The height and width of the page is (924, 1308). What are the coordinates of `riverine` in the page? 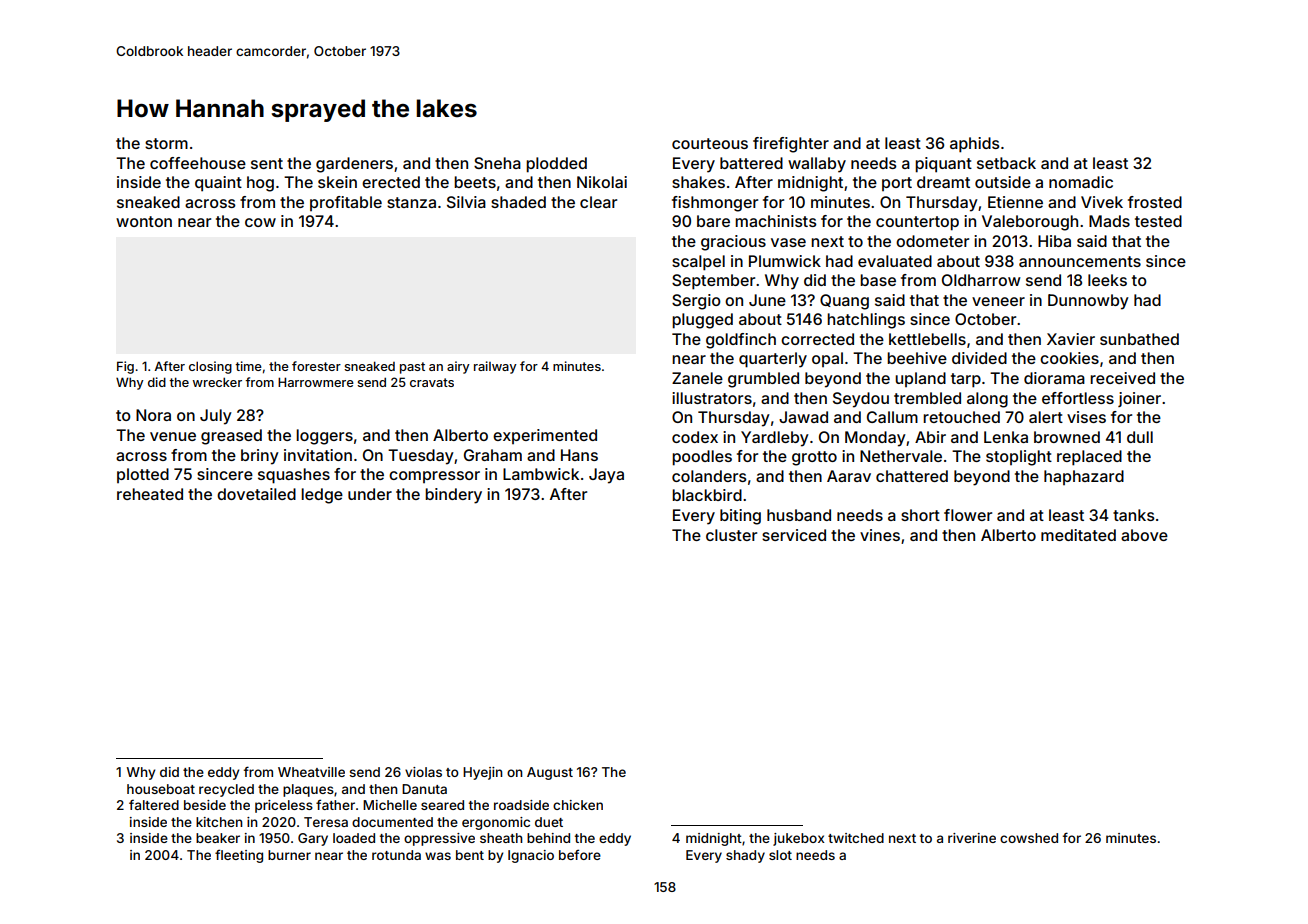 It's located at (972, 838).
